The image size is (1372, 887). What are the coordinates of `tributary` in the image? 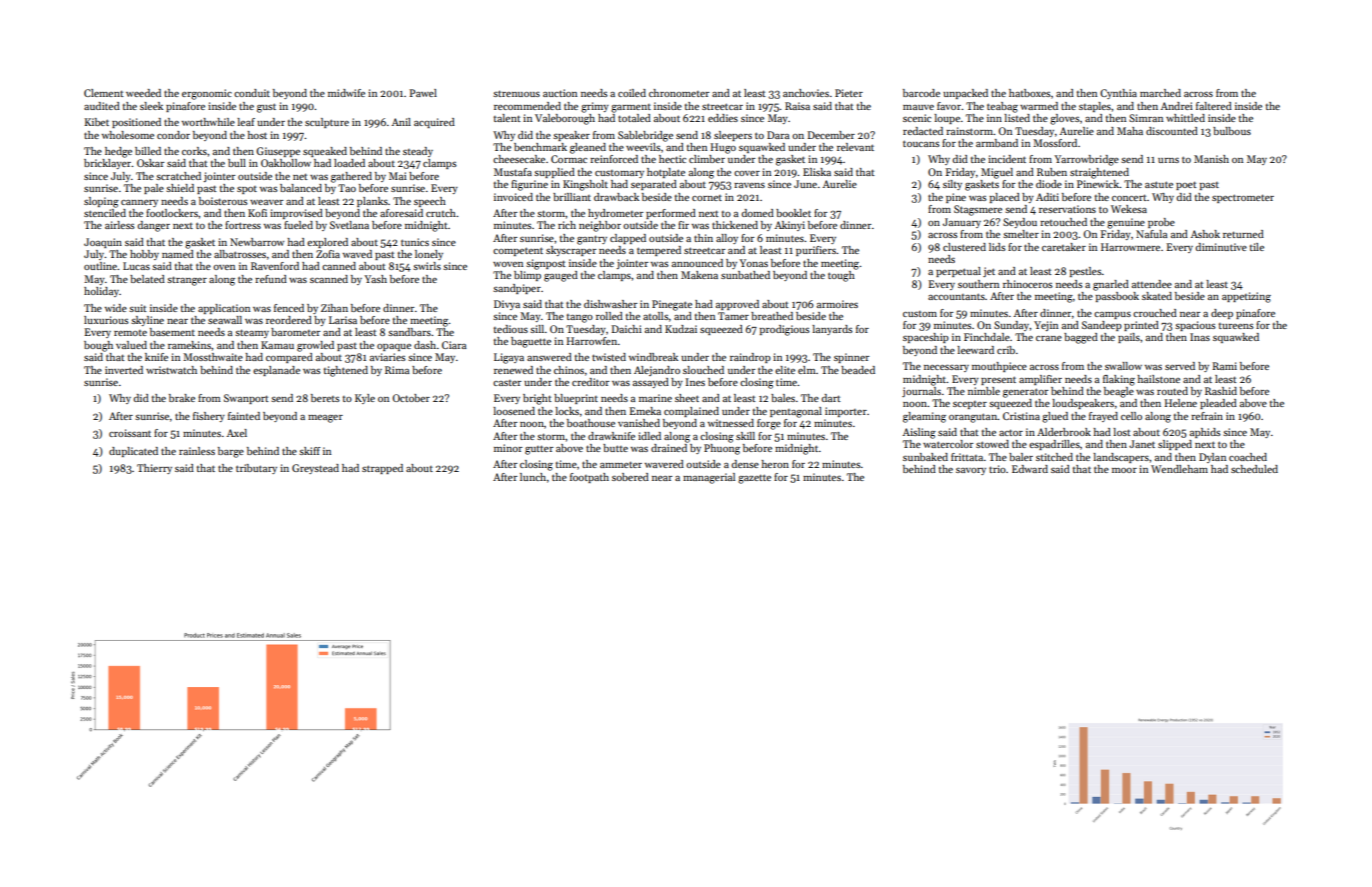 It's located at (256, 469).
